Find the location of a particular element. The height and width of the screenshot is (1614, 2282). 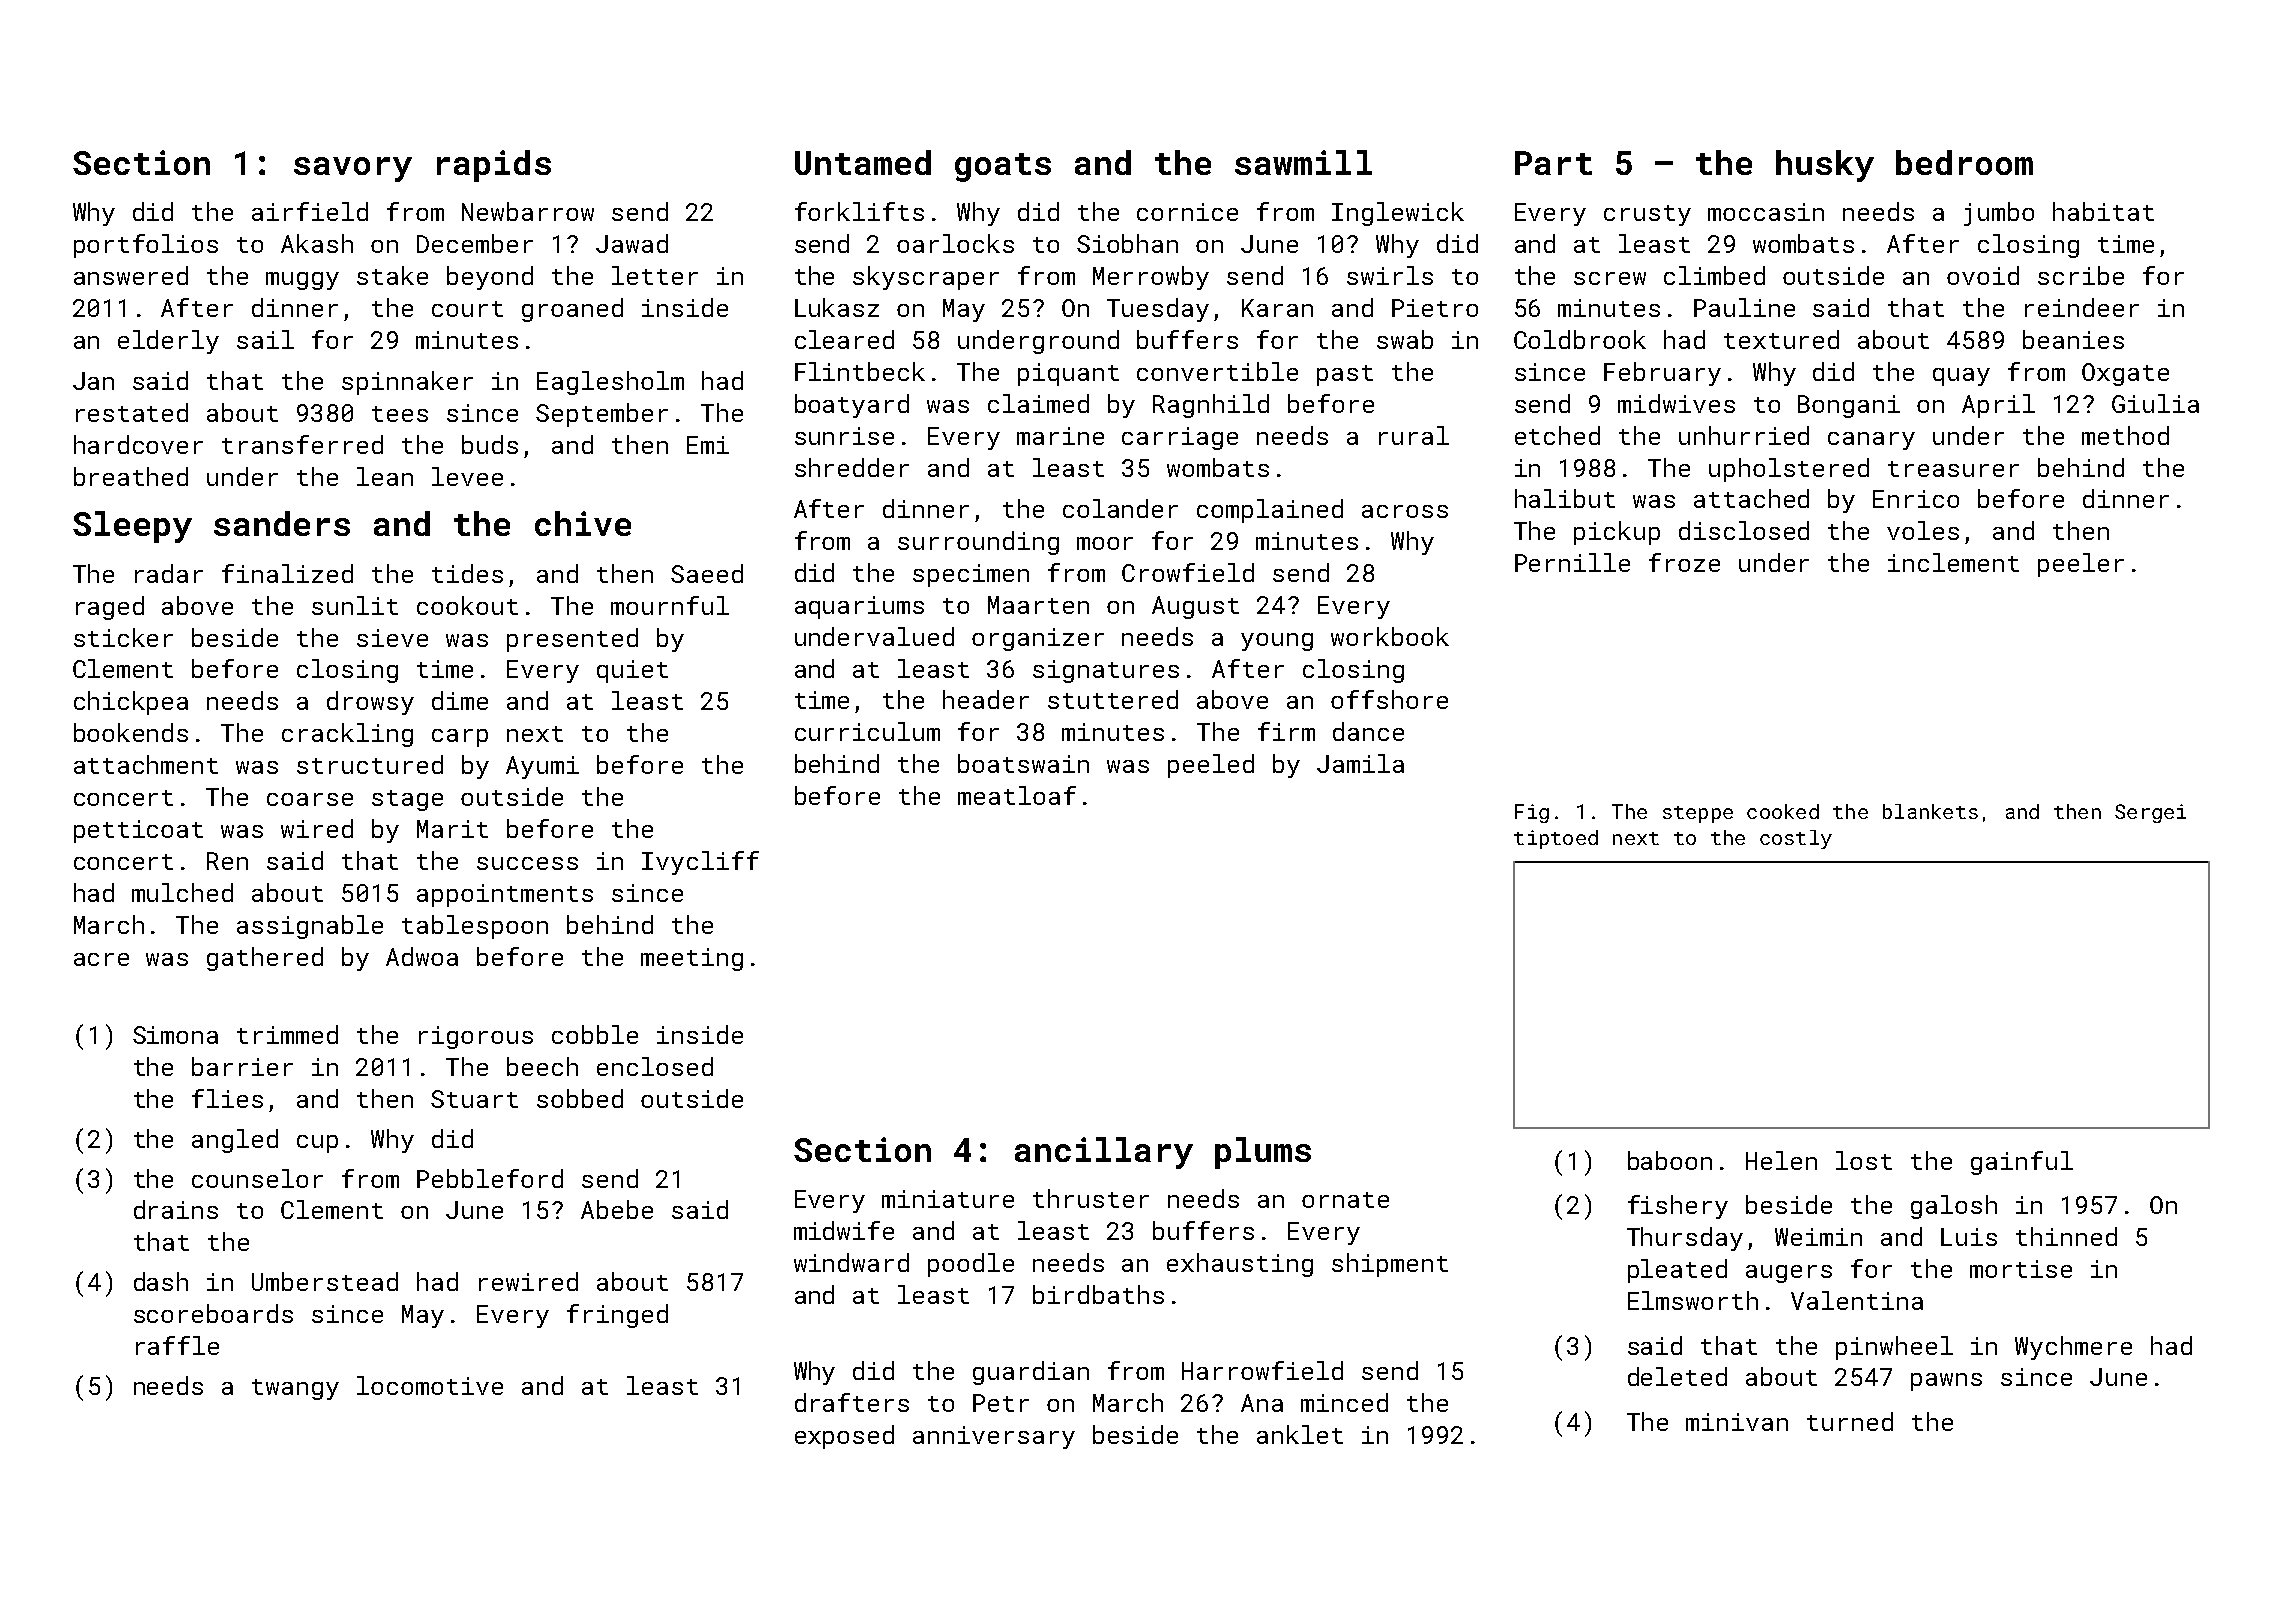

piquant is located at coordinates (1068, 374).
